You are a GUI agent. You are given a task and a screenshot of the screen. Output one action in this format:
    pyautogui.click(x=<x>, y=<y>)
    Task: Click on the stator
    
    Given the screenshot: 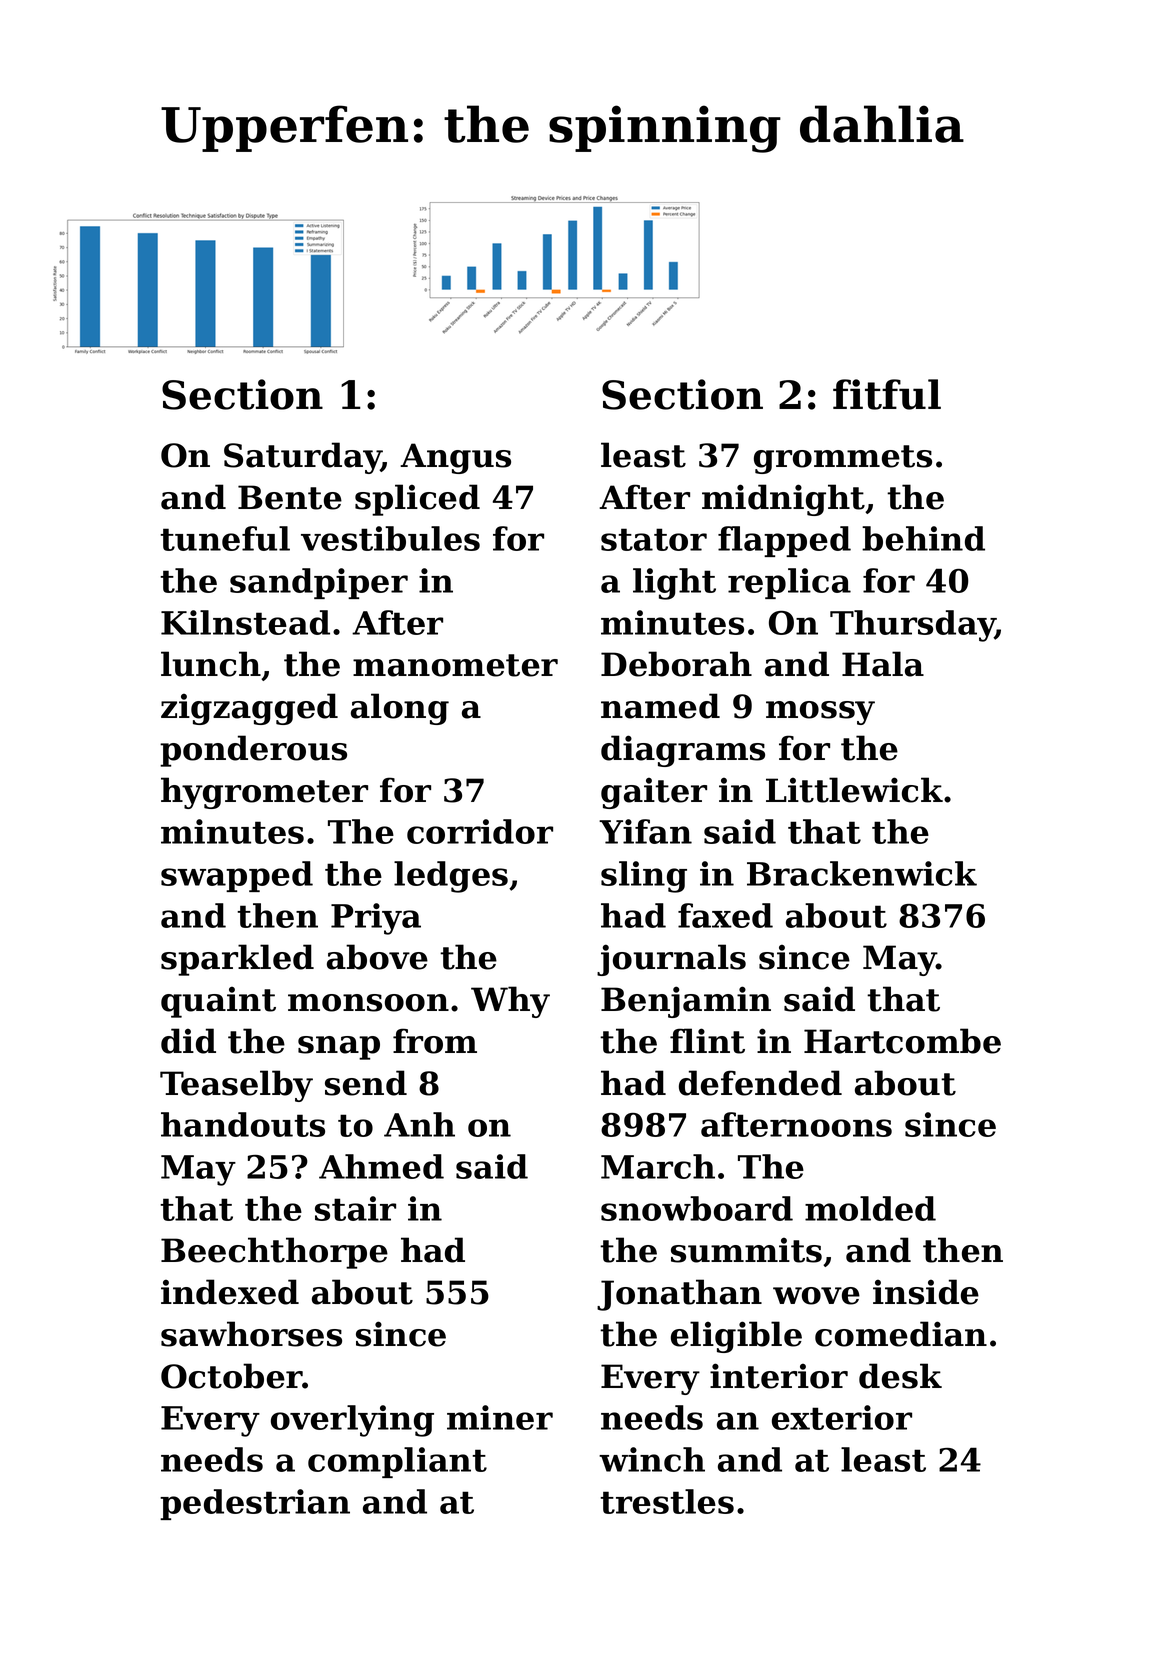 What is the action you would take?
    pyautogui.click(x=654, y=539)
